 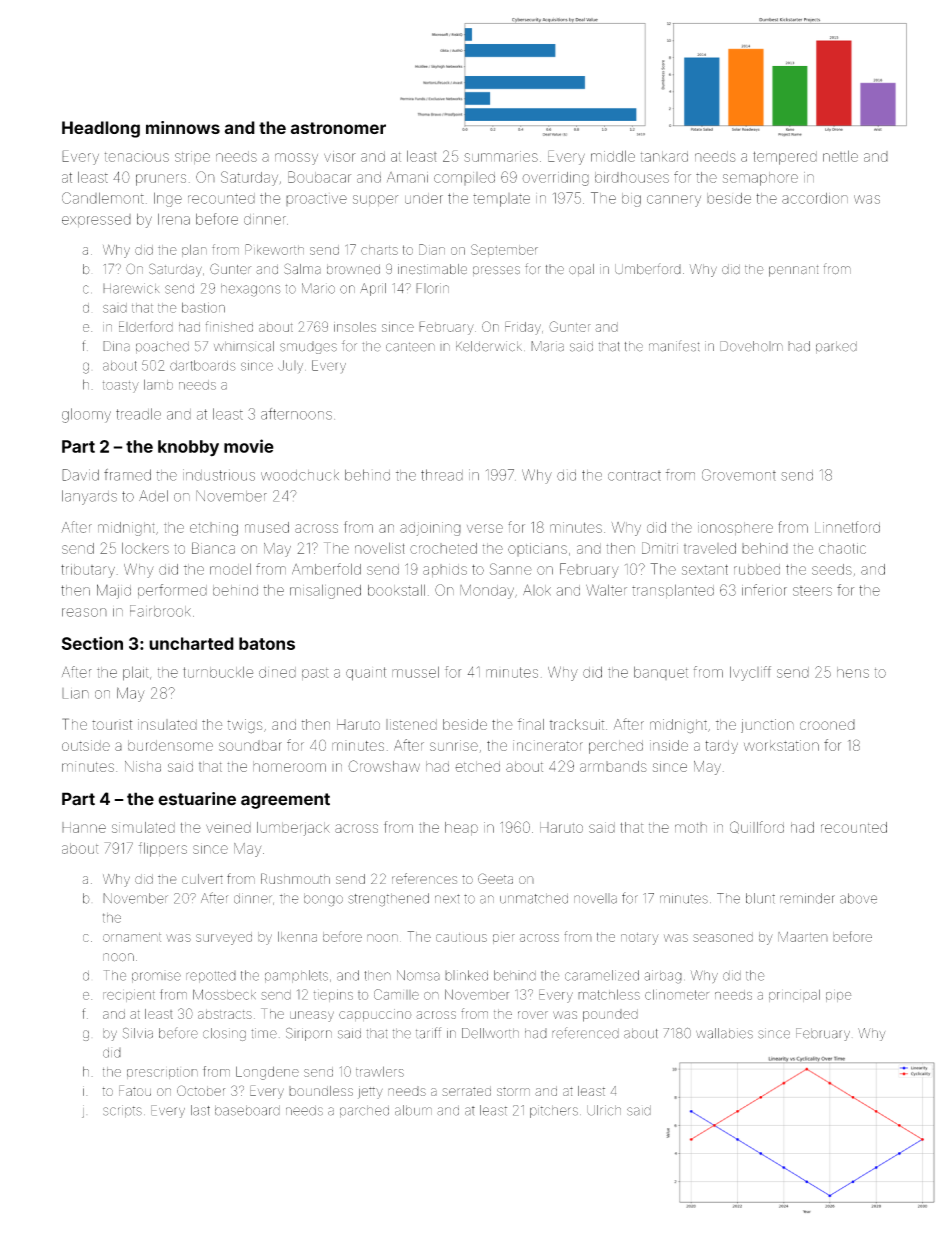 What do you see at coordinates (96, 220) in the screenshot?
I see `expressed` at bounding box center [96, 220].
